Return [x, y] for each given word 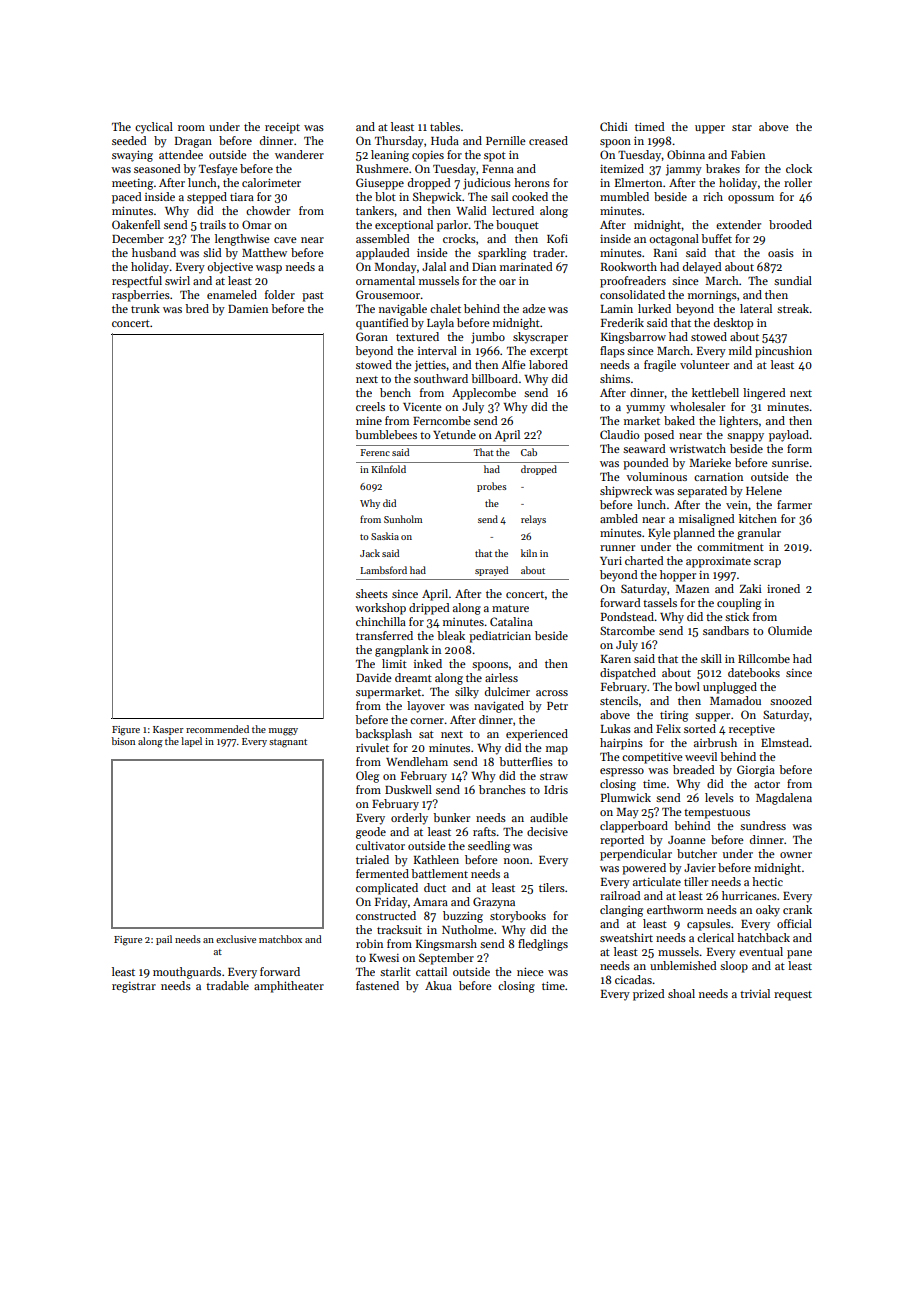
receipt [282, 128]
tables [445, 126]
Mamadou [735, 700]
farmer [794, 504]
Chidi [614, 126]
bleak [451, 635]
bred [197, 308]
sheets [372, 593]
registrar [134, 987]
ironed [783, 588]
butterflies [526, 761]
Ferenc [375, 452]
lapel [191, 742]
